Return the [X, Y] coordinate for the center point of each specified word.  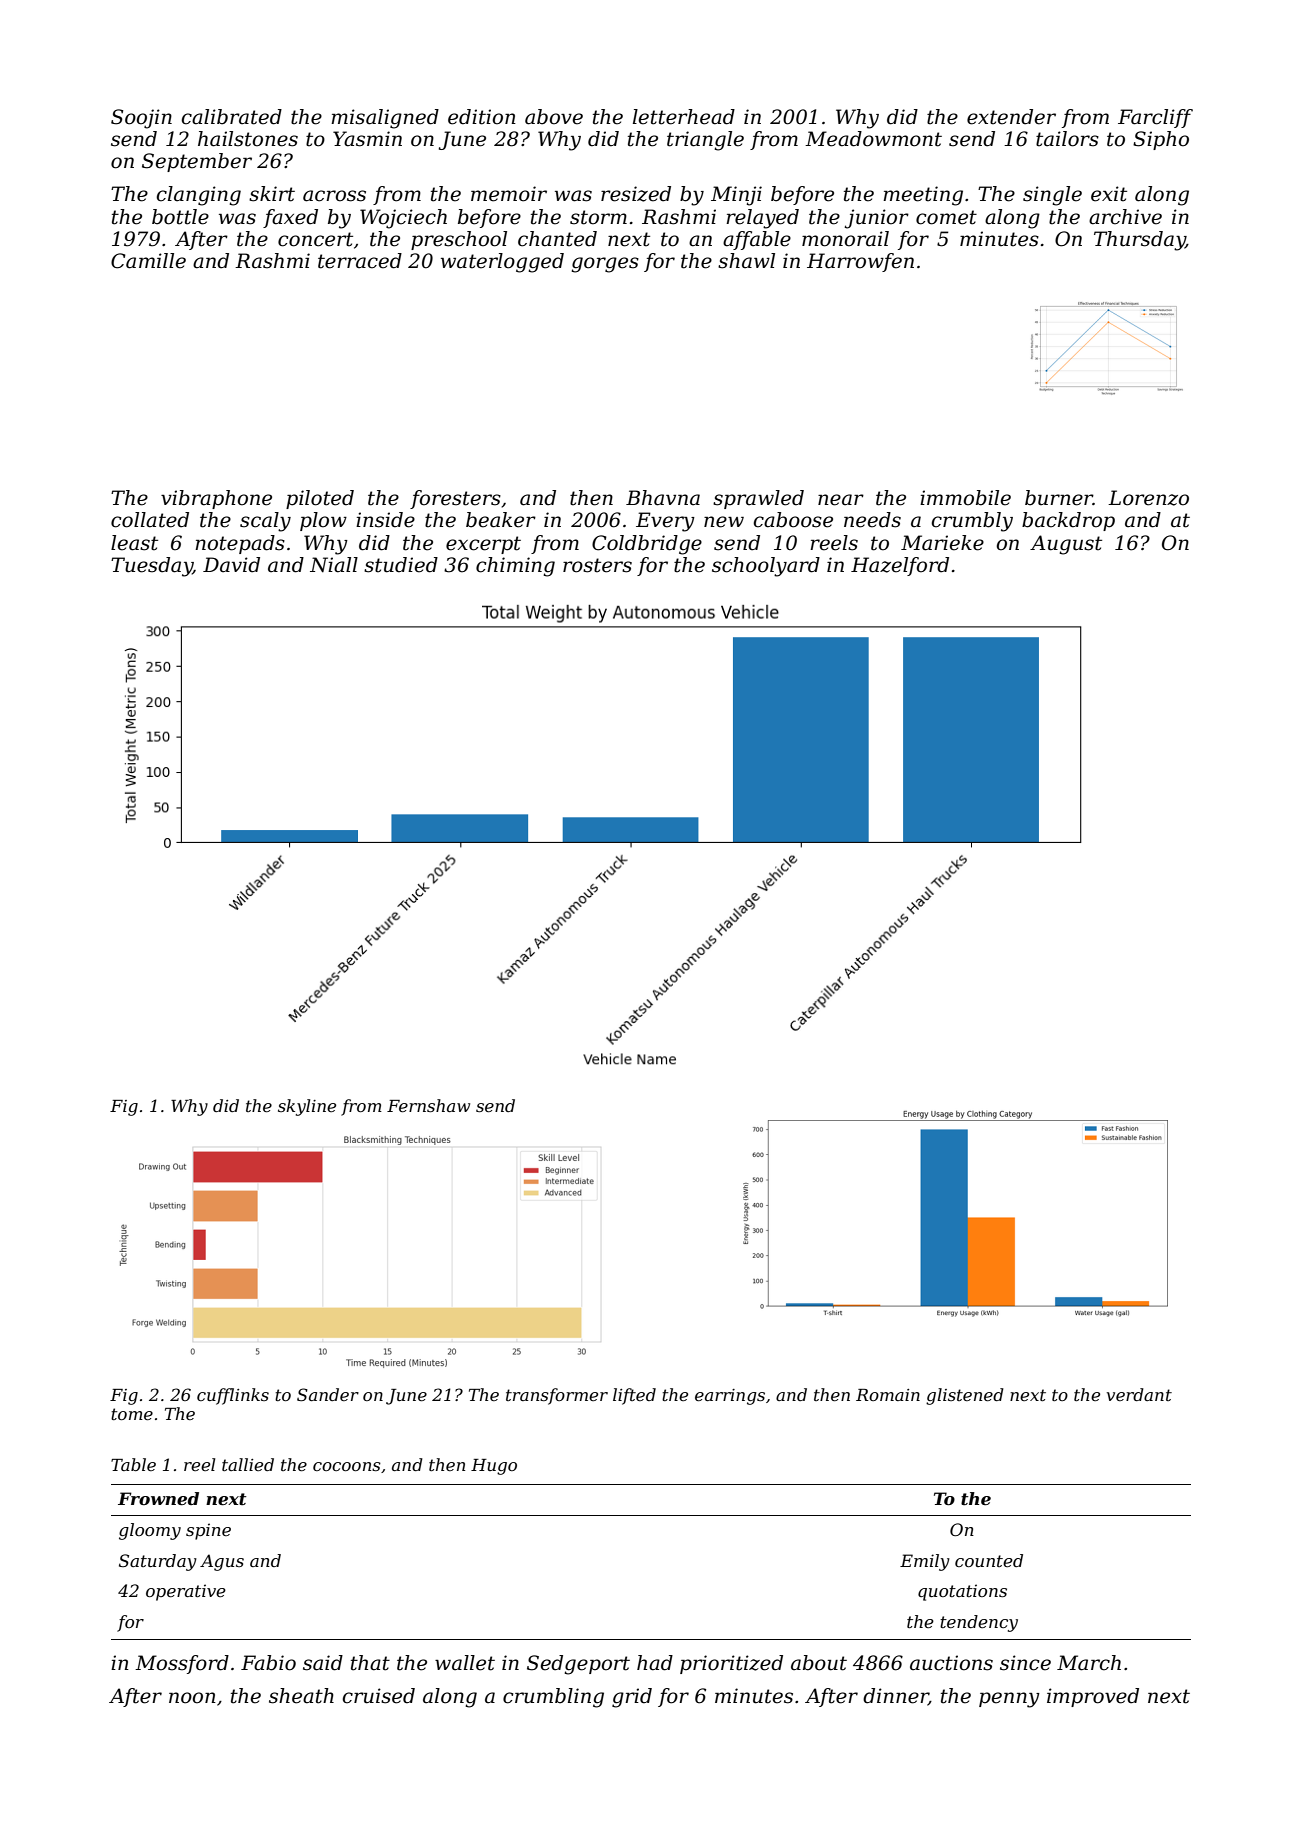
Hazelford [900, 566]
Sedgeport [578, 1665]
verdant [1139, 1394]
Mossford [182, 1664]
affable [757, 240]
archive [1125, 217]
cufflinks [233, 1396]
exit [1109, 194]
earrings [730, 1397]
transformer [557, 1396]
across [334, 196]
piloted [320, 499]
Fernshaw [428, 1105]
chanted [557, 239]
